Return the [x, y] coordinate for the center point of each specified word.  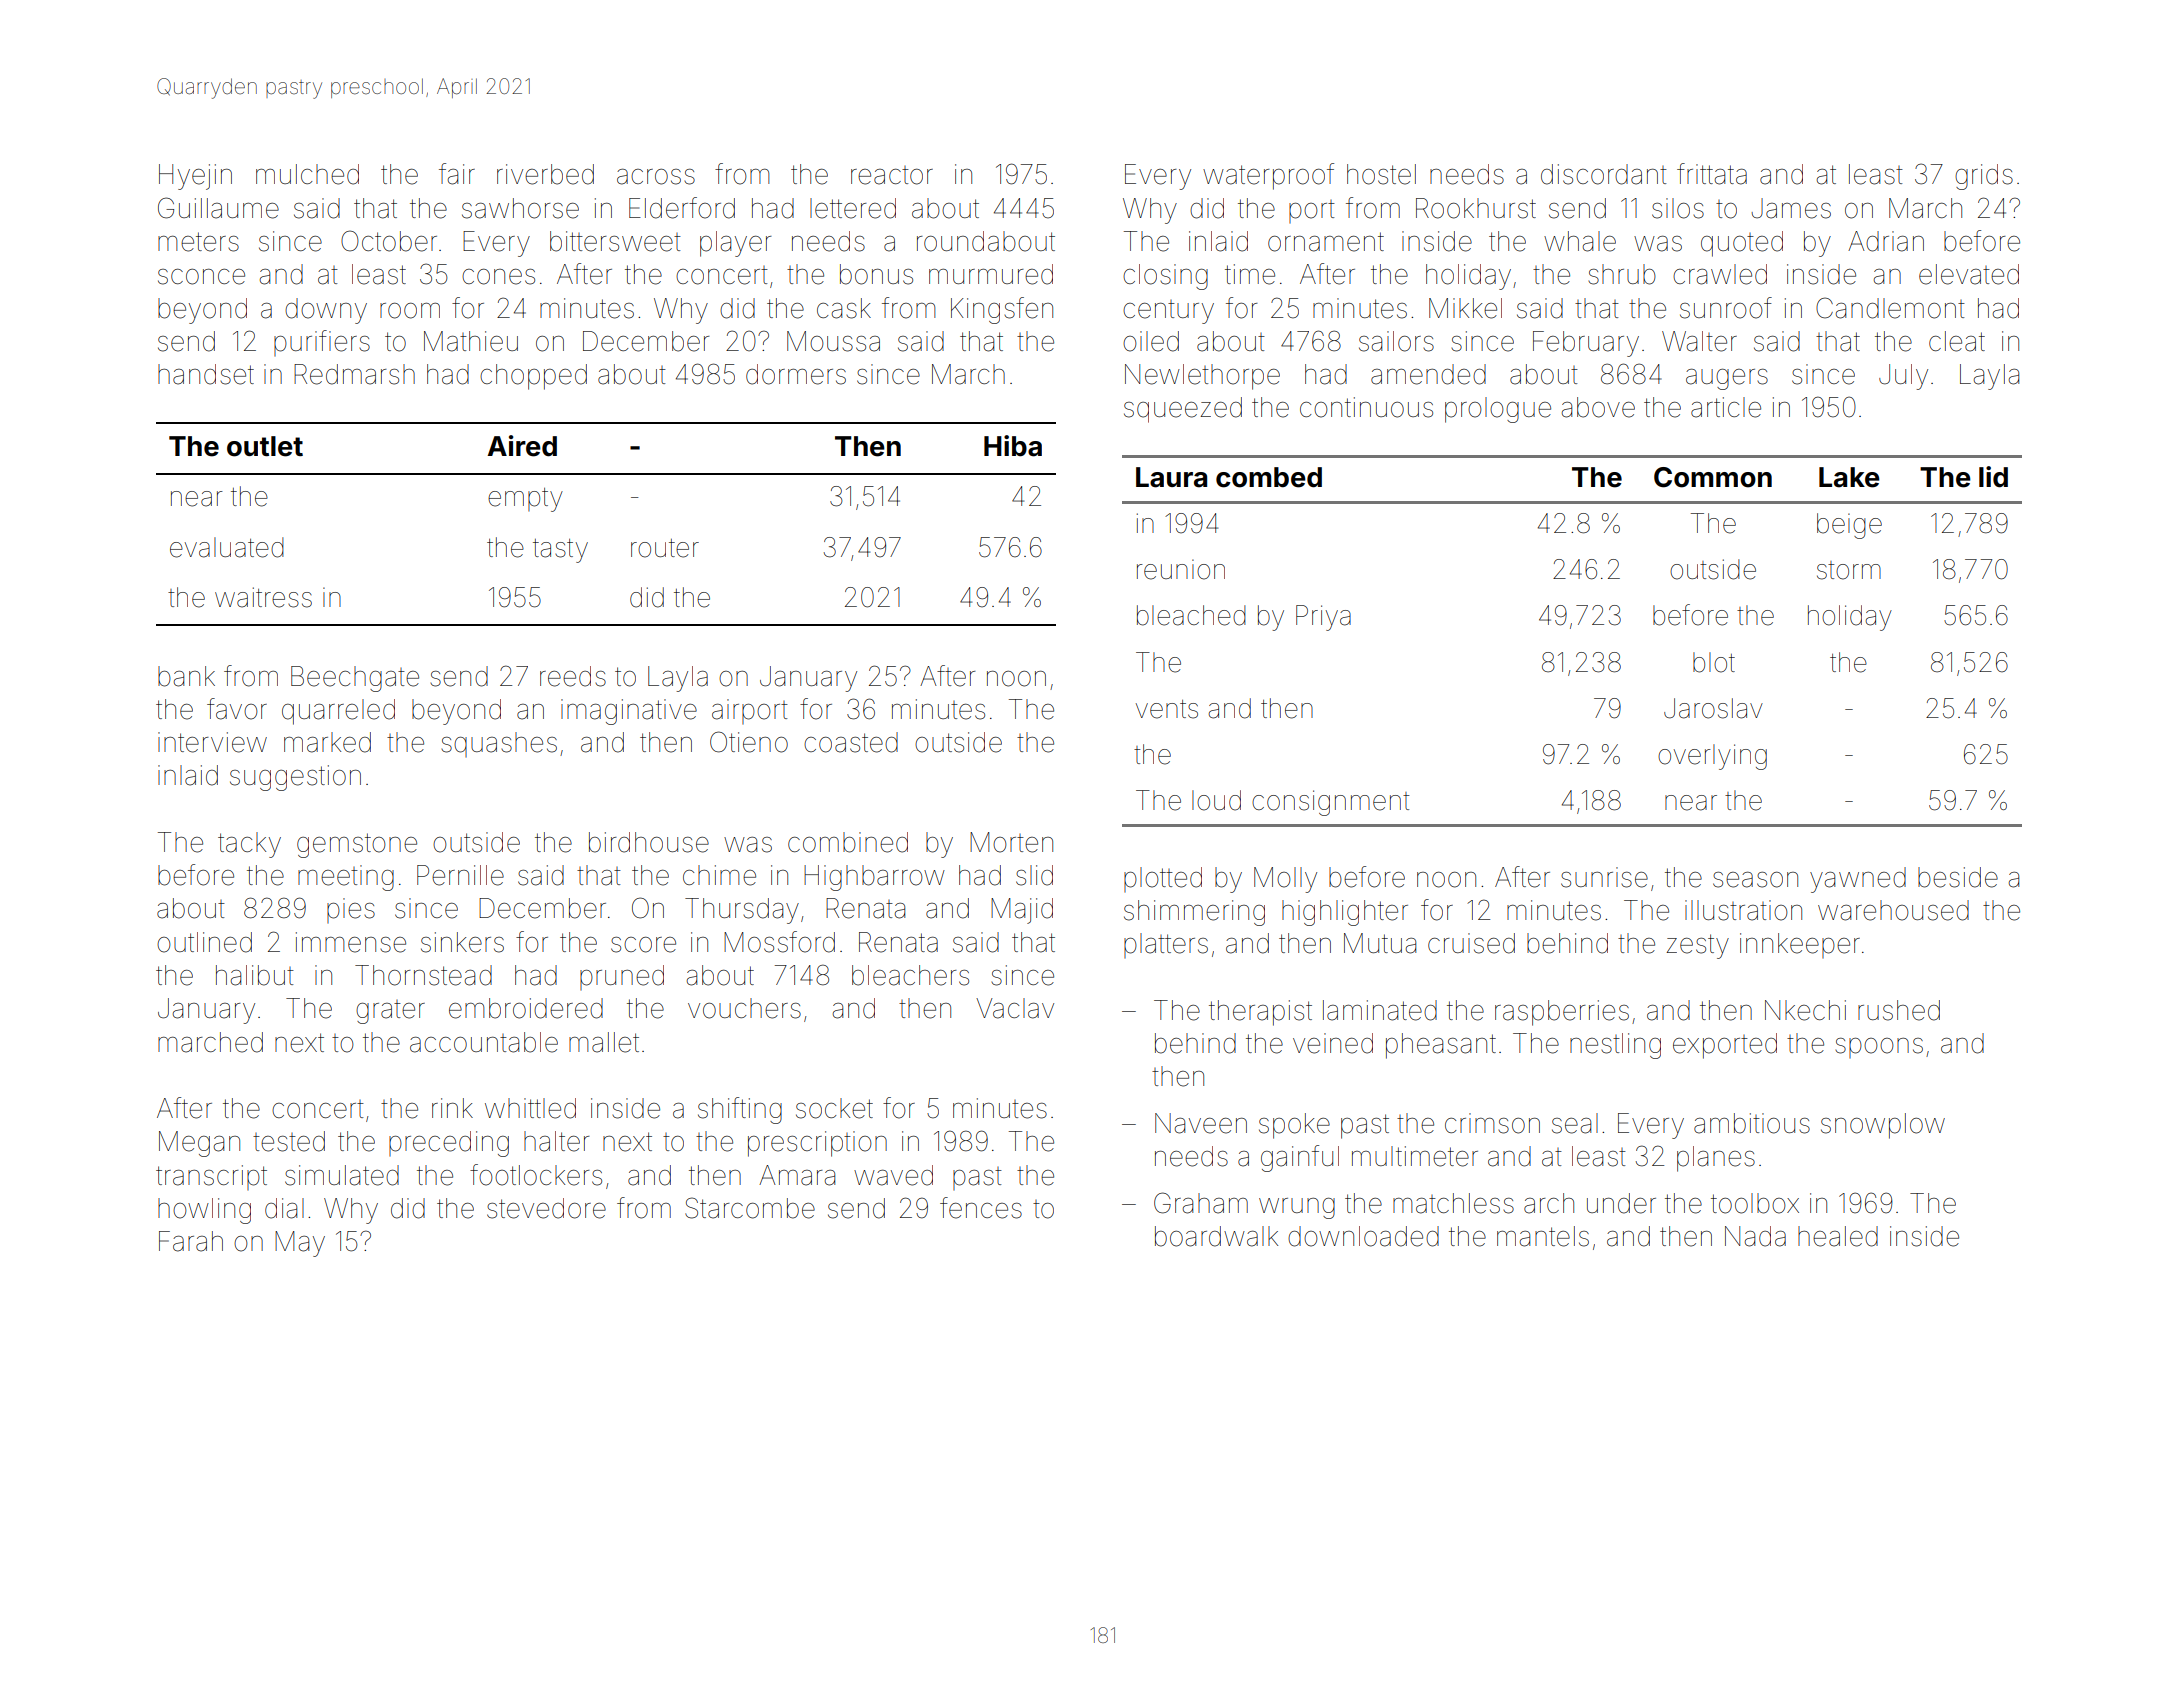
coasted [851, 742]
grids [1984, 177]
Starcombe [750, 1208]
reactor [892, 175]
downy [326, 311]
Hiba [1013, 446]
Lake [1849, 477]
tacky [249, 845]
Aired [522, 446]
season [1755, 880]
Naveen [1201, 1123]
